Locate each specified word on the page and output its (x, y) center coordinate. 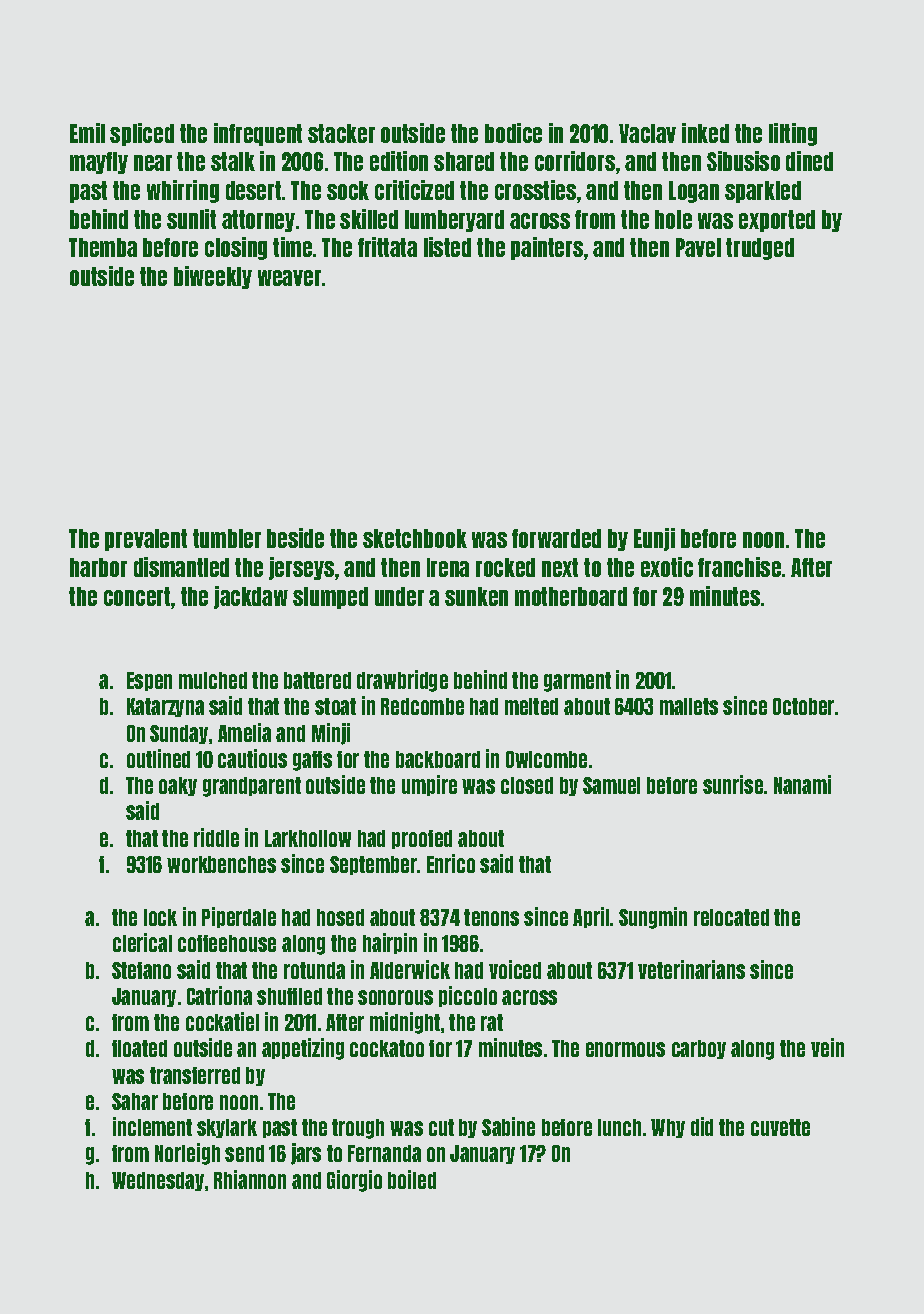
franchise (739, 567)
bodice (513, 133)
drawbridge (402, 681)
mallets (689, 706)
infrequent (258, 134)
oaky (178, 786)
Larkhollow (308, 838)
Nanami (802, 784)
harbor (98, 567)
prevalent (146, 540)
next (560, 567)
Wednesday (158, 1181)
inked (705, 133)
